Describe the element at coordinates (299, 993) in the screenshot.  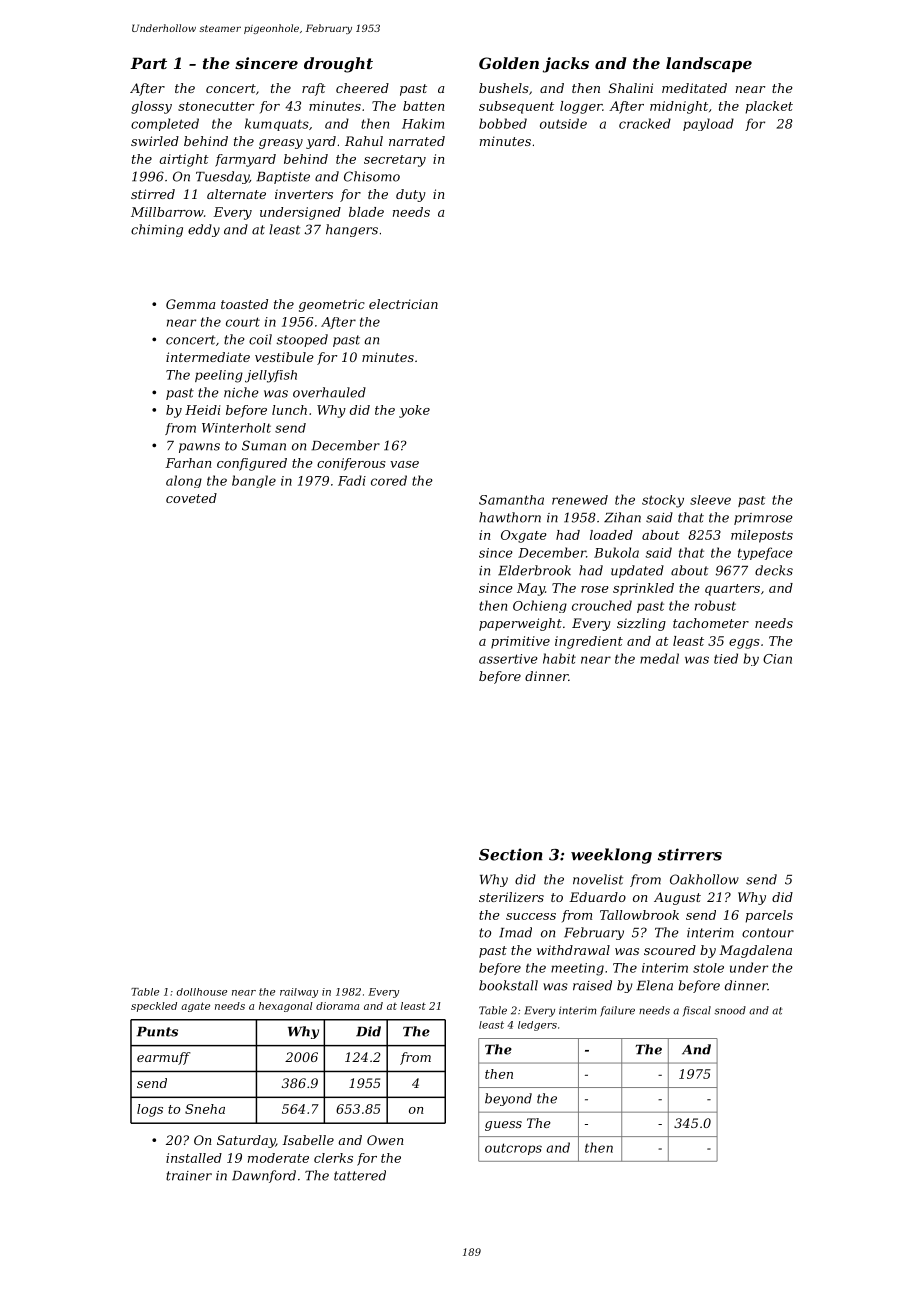
I see `railway` at that location.
